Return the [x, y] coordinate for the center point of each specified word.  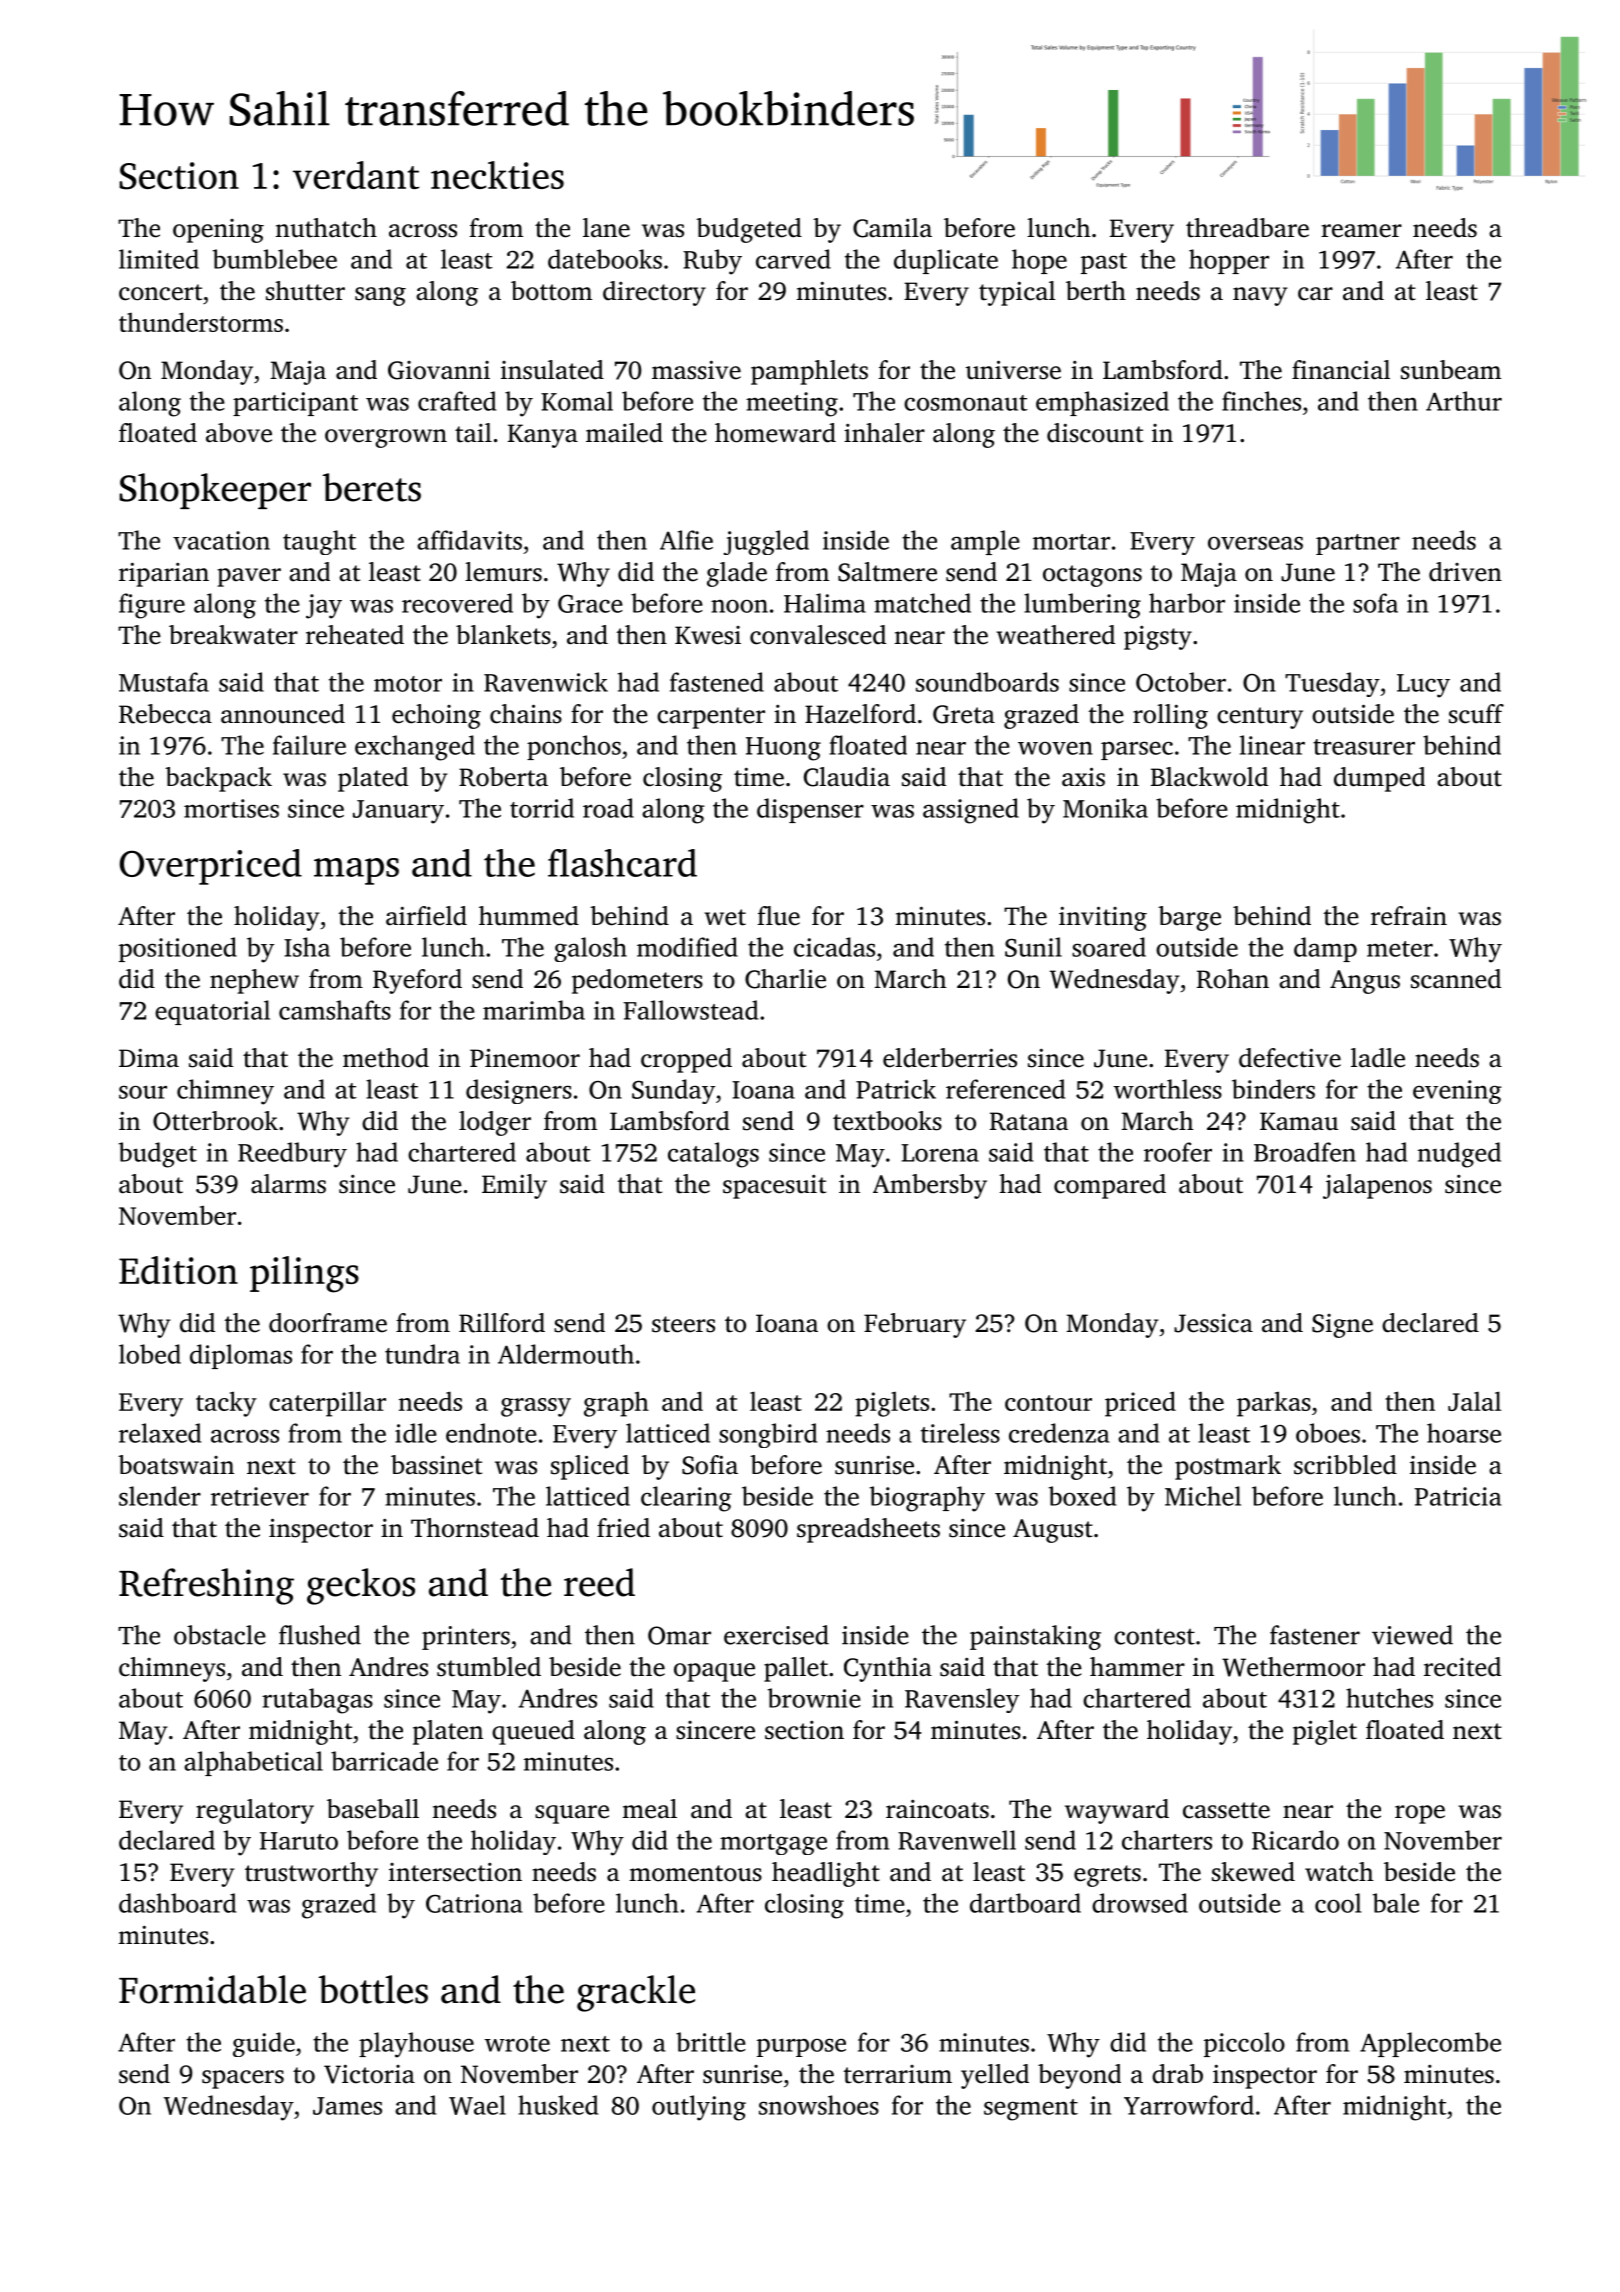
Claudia [847, 777]
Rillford [502, 1323]
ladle [1378, 1058]
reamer [1361, 231]
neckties [497, 175]
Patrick [896, 1089]
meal [650, 1809]
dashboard [177, 1903]
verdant [356, 175]
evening [1457, 1092]
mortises [231, 808]
